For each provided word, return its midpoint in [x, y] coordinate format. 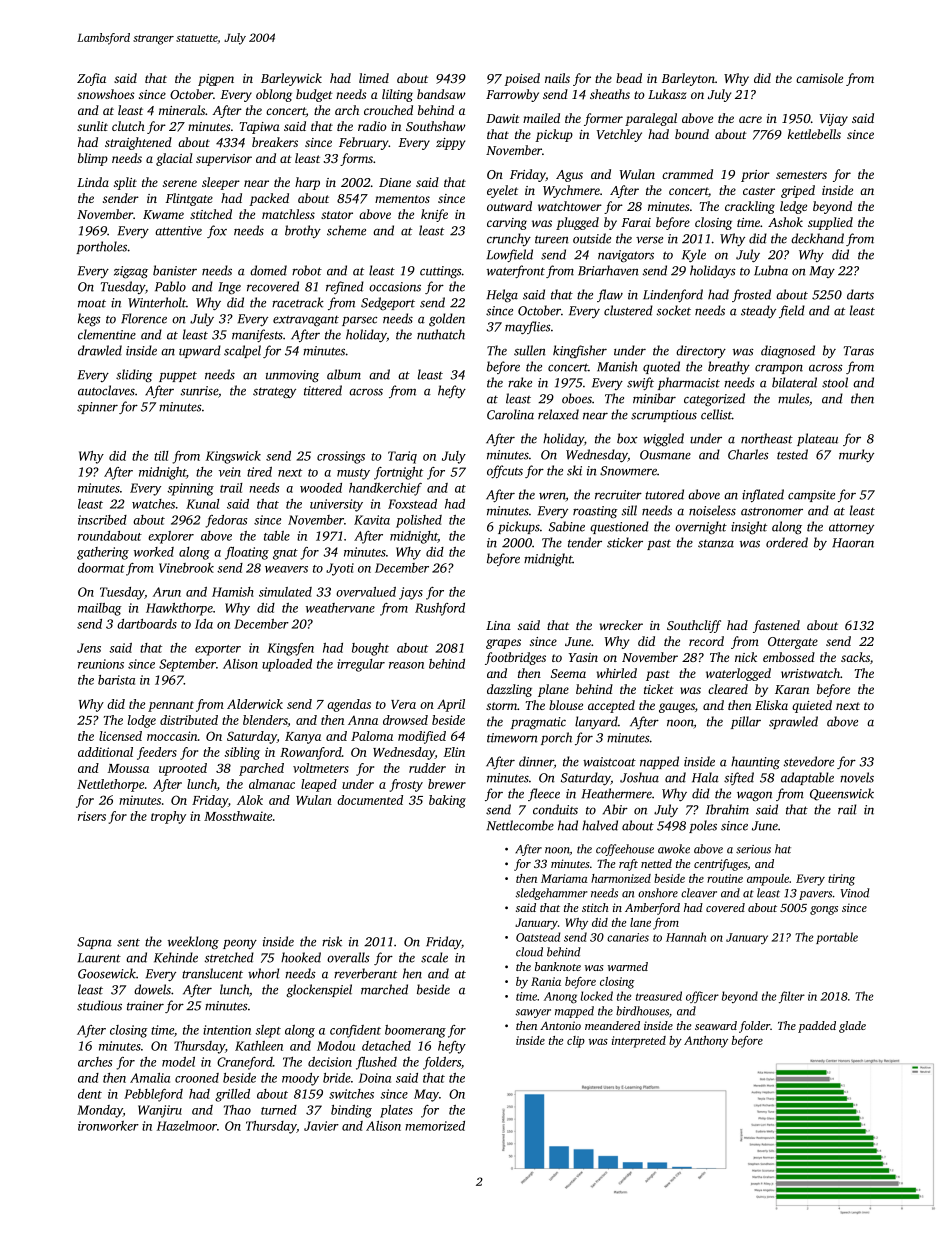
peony [240, 944]
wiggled [663, 440]
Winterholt [157, 302]
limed [374, 78]
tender [585, 542]
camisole [819, 78]
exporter [218, 650]
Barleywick [291, 79]
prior [755, 176]
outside [592, 238]
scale [434, 957]
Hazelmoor [187, 1126]
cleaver [699, 893]
